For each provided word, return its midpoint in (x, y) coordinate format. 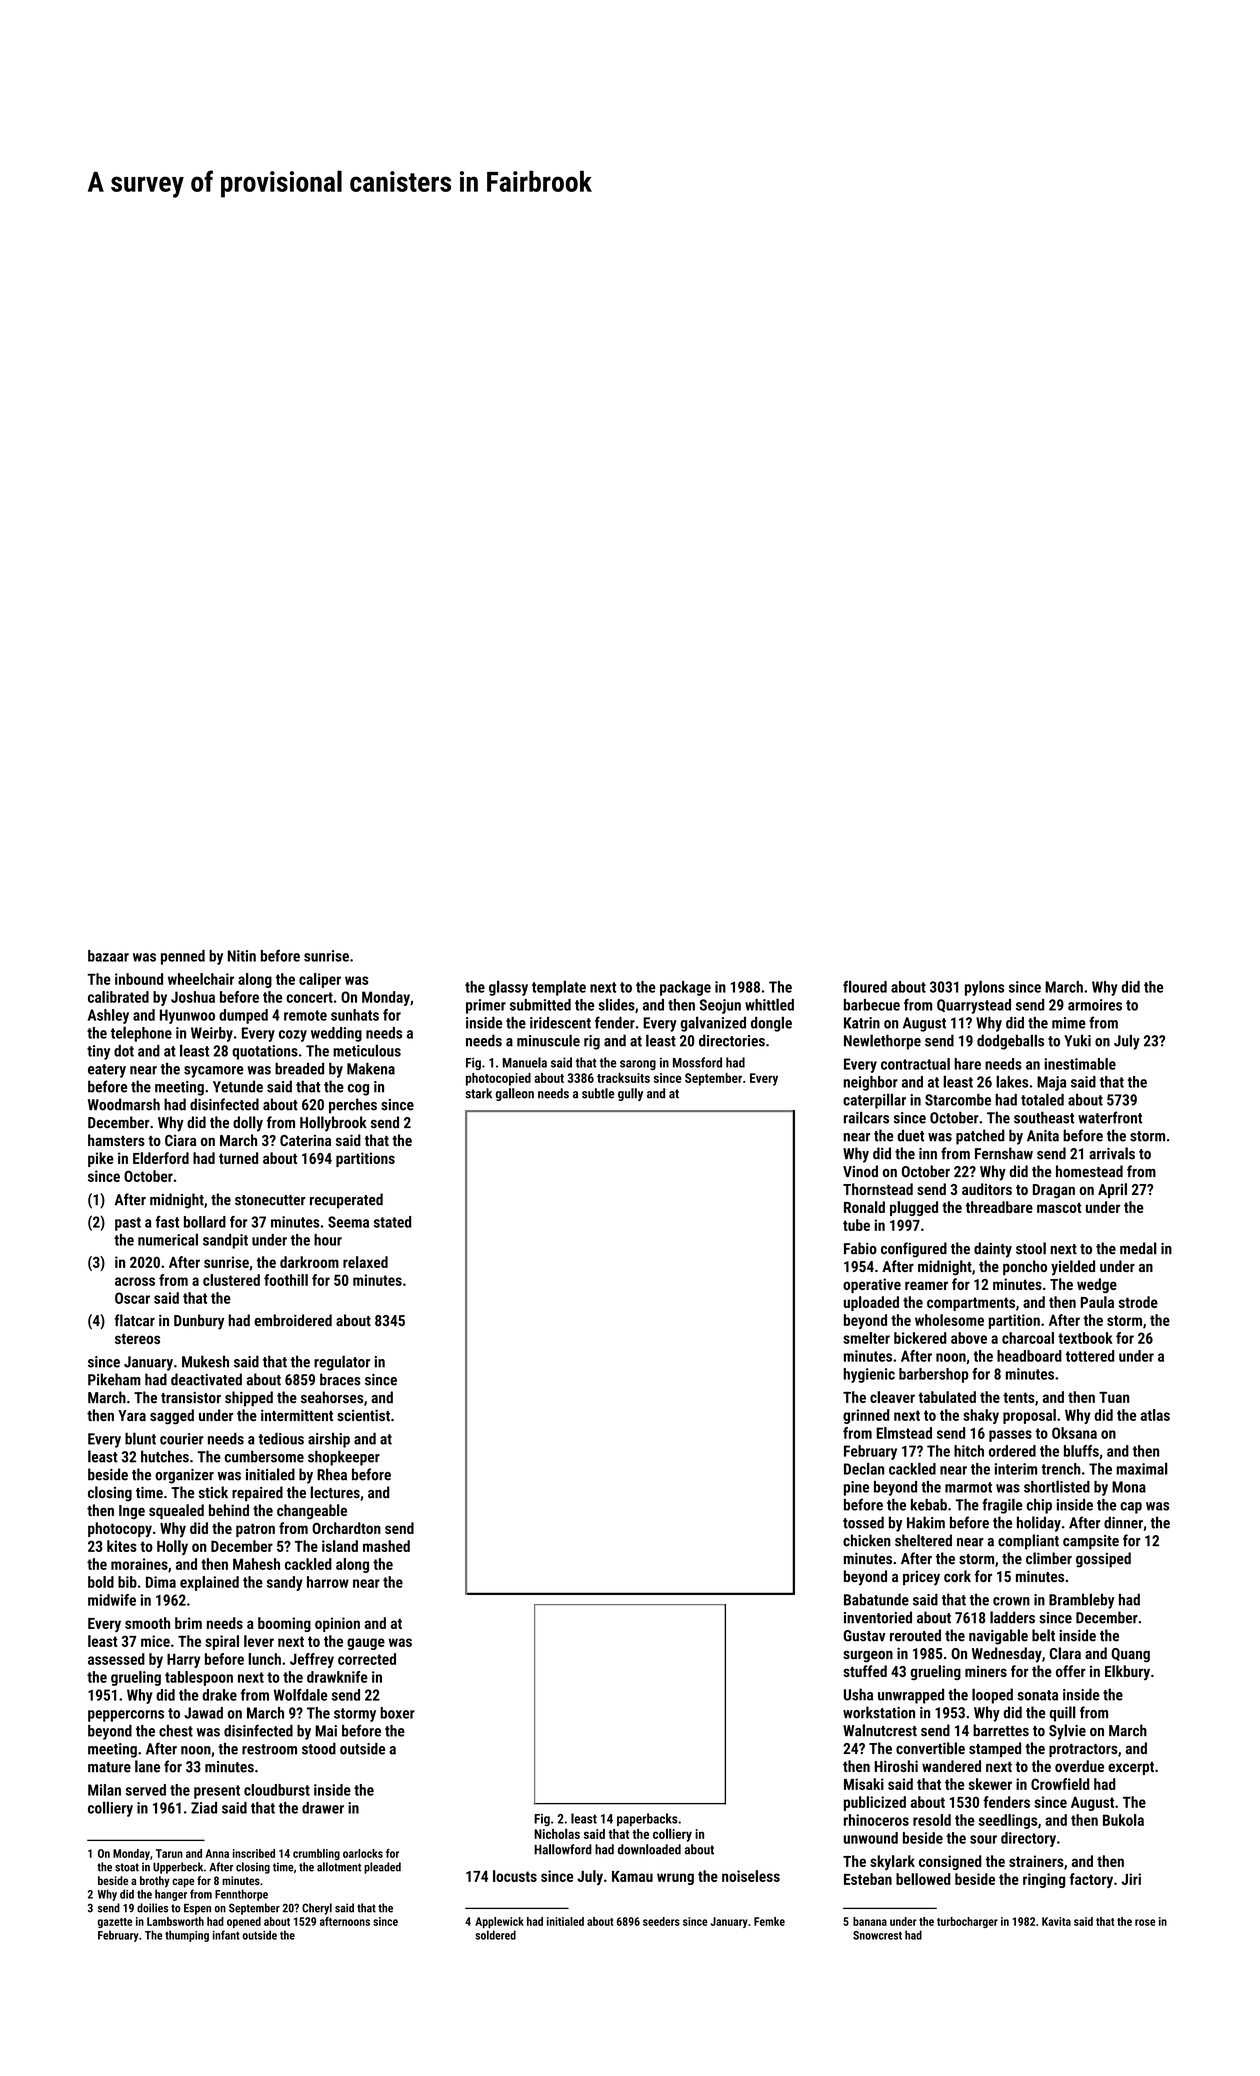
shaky (981, 1416)
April (1112, 1190)
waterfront (1110, 1117)
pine (856, 1488)
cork (957, 1576)
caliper (320, 980)
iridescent (560, 1023)
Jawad (203, 1713)
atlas (1155, 1415)
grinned (866, 1416)
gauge (366, 1644)
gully (630, 1094)
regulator (342, 1363)
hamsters (116, 1140)
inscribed (254, 1853)
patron (255, 1530)
